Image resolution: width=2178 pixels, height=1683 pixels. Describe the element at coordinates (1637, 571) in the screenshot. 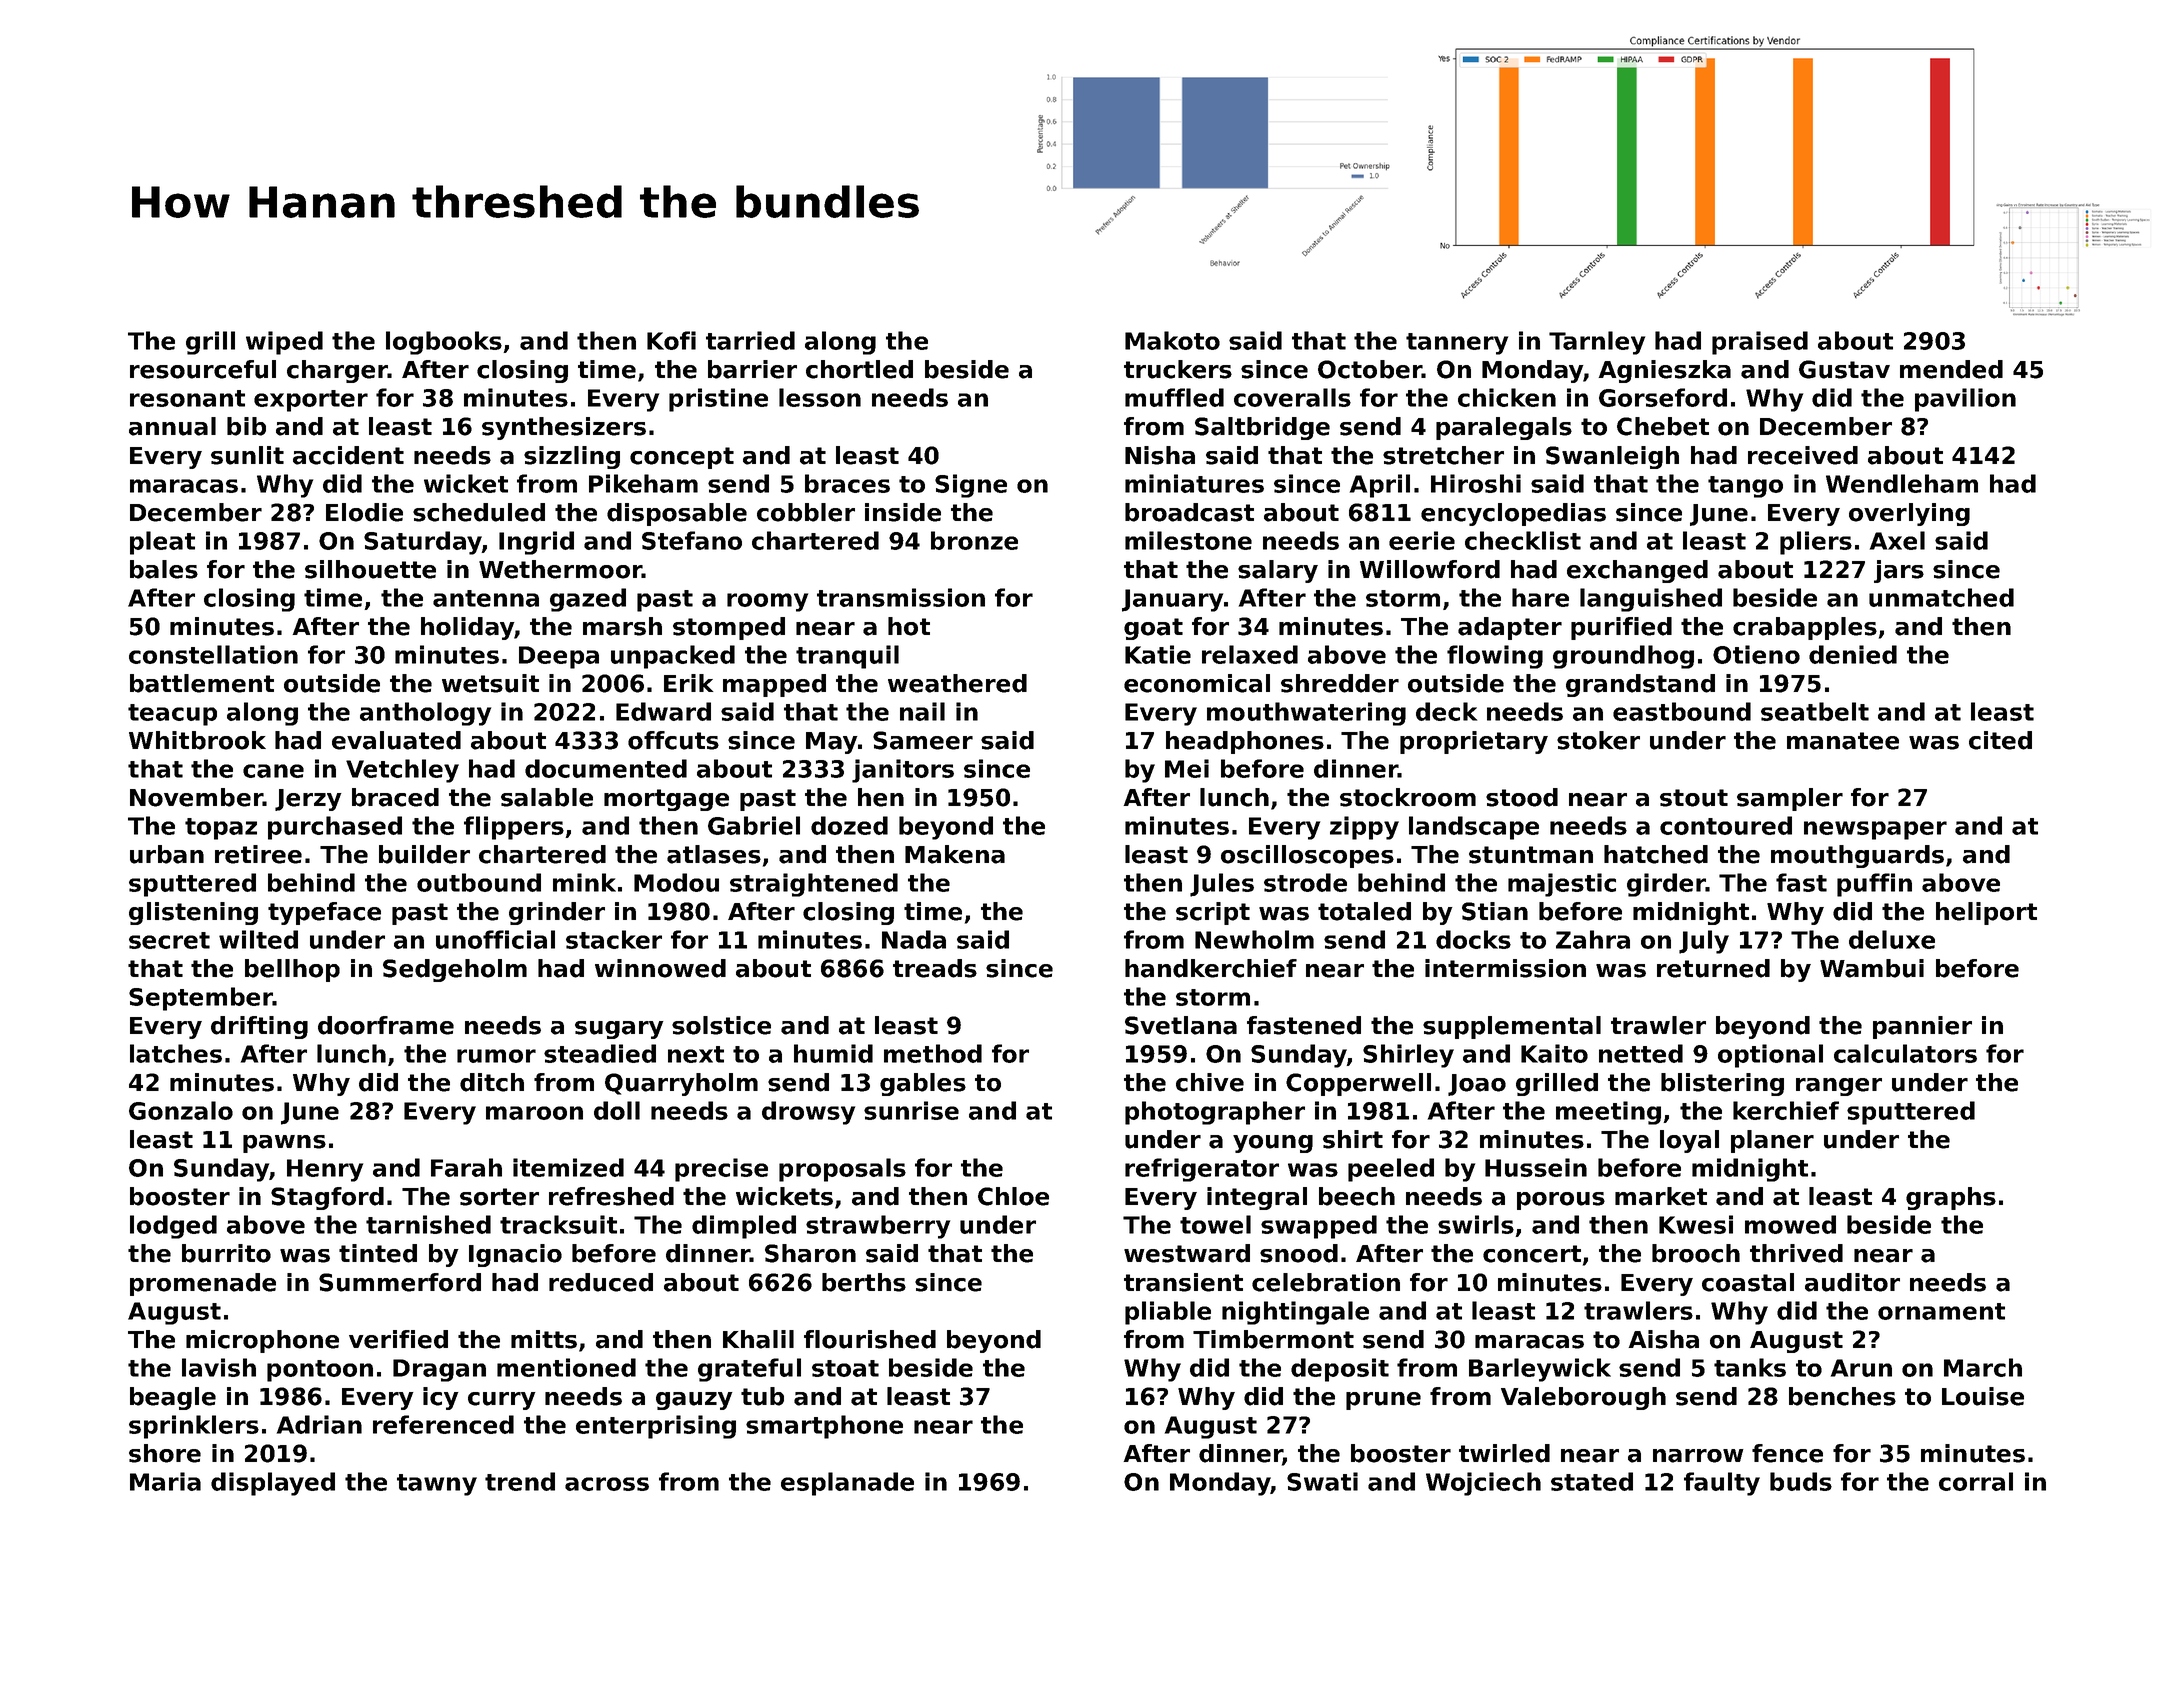

I see `exchanged` at that location.
